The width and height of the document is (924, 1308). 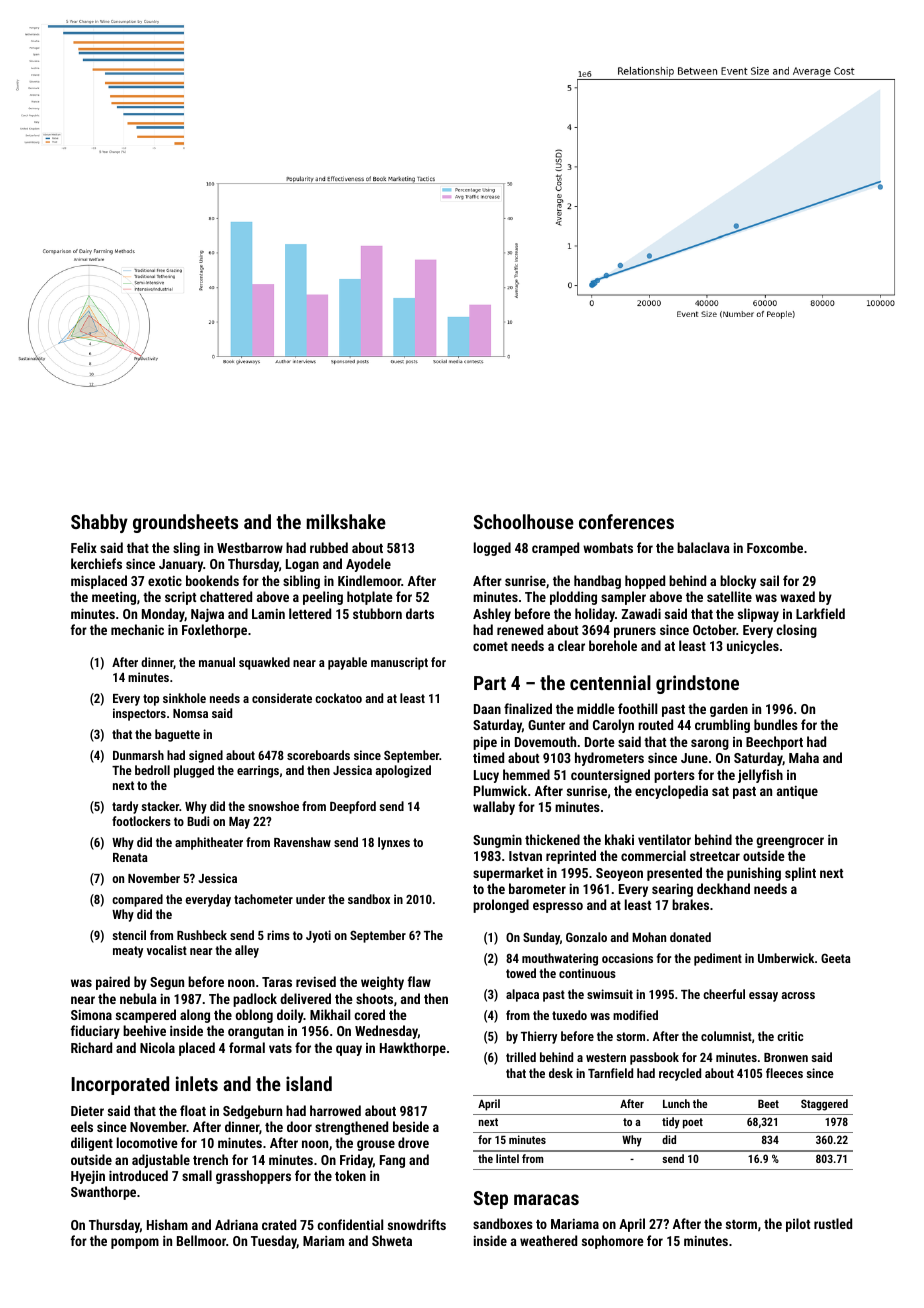 What do you see at coordinates (419, 981) in the document?
I see `flaw` at bounding box center [419, 981].
